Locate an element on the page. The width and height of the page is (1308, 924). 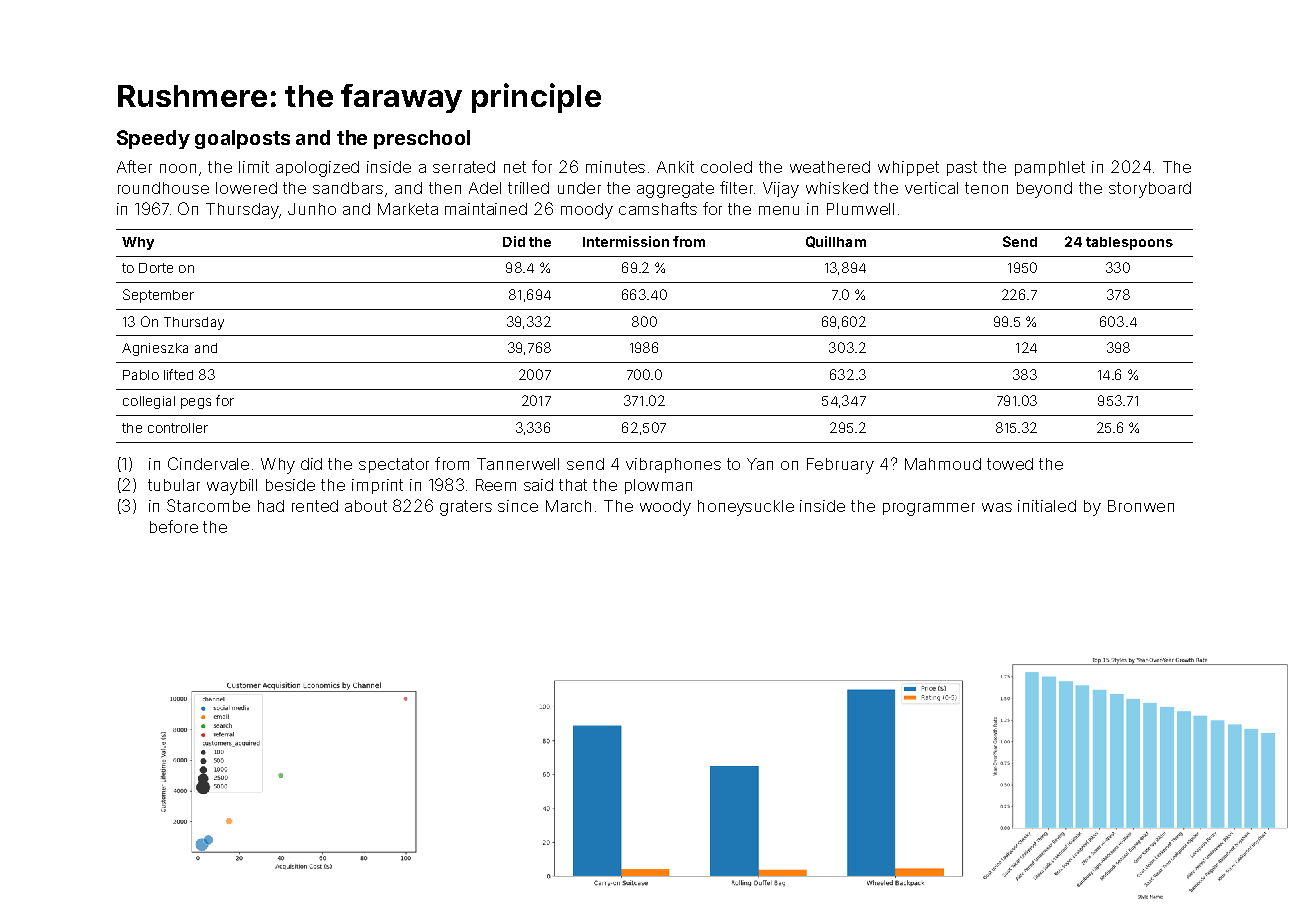
towed is located at coordinates (1010, 464).
